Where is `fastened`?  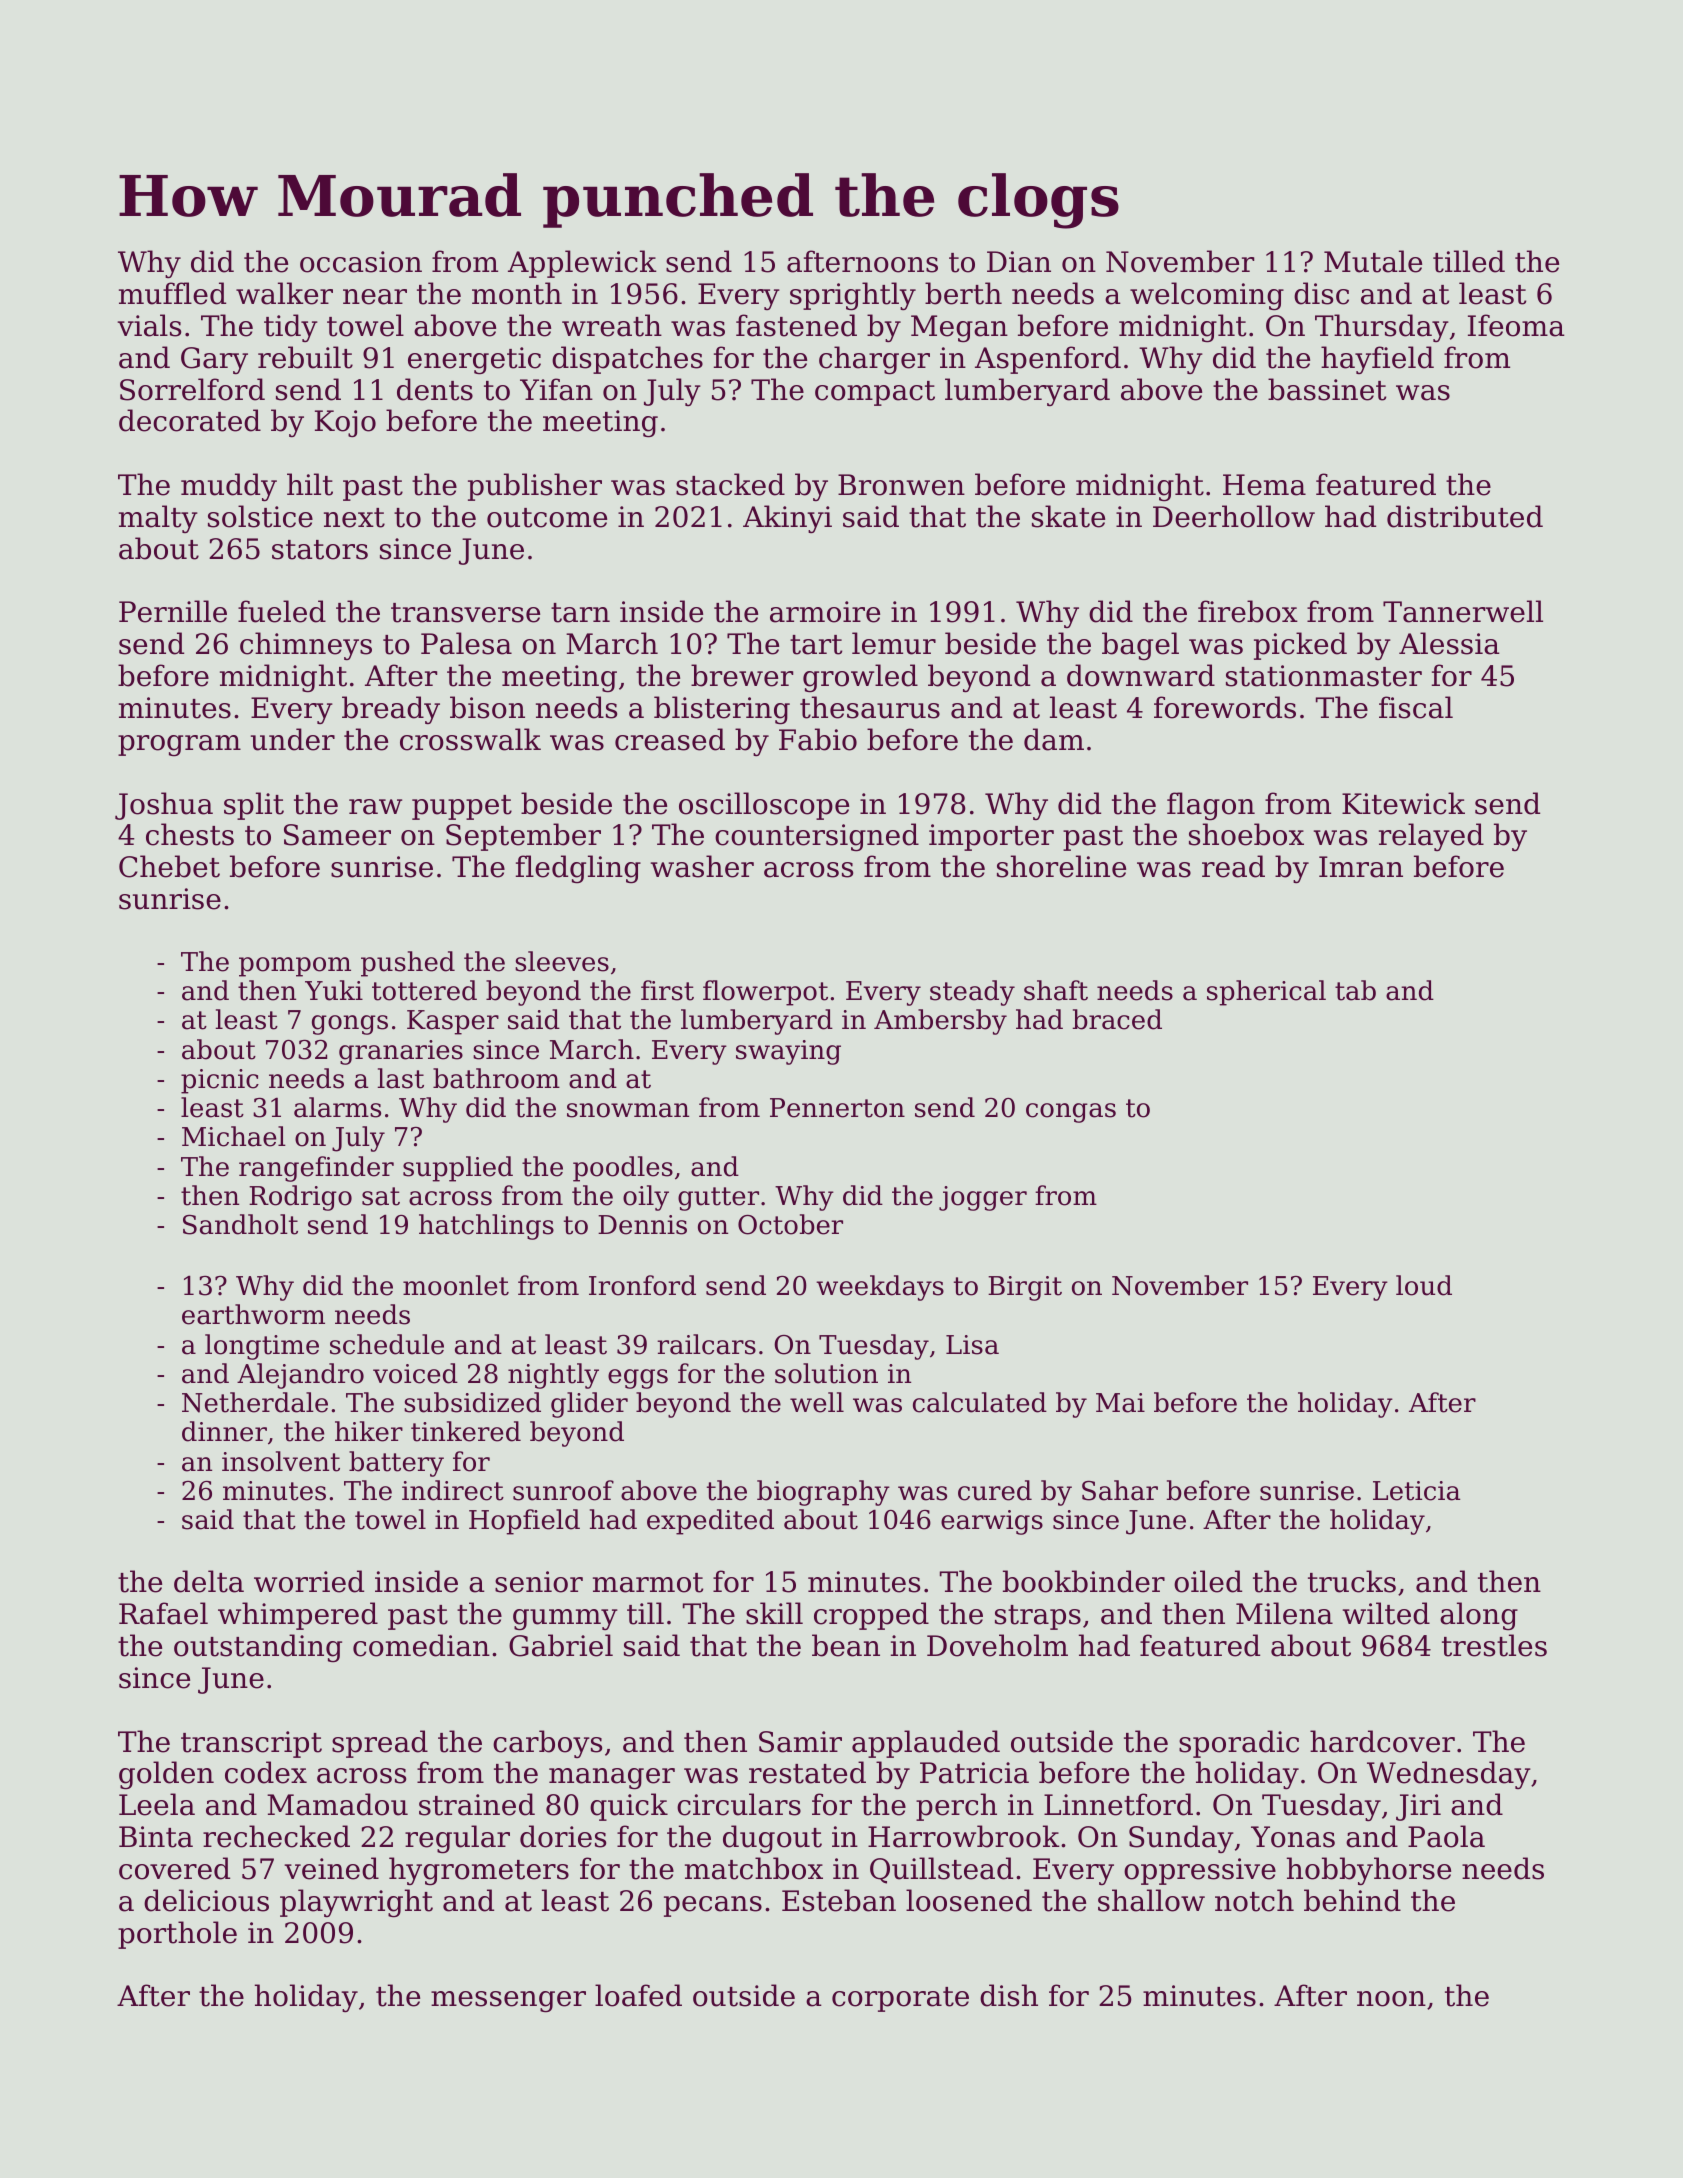
fastened is located at coordinates (796, 325).
